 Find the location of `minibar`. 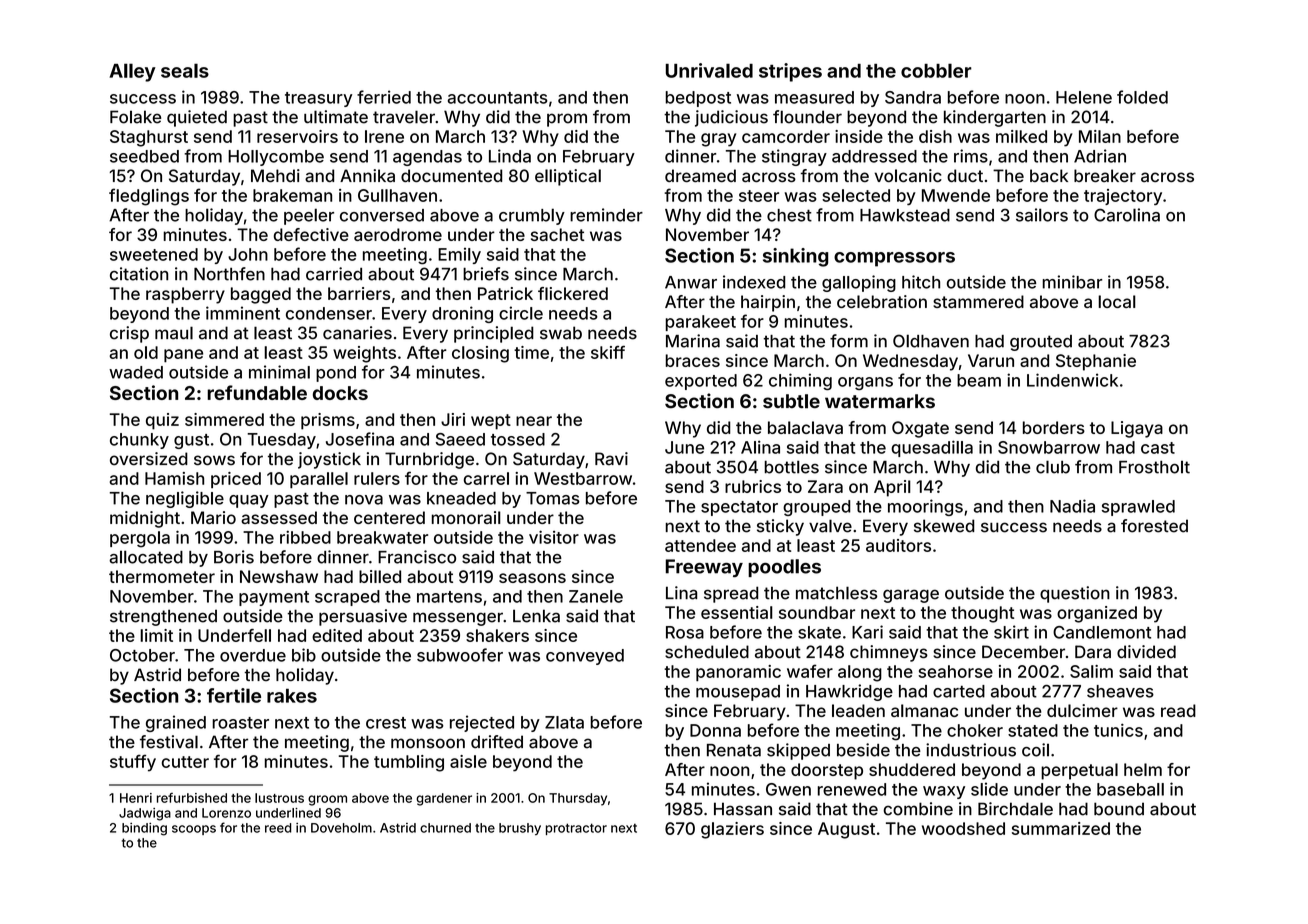

minibar is located at coordinates (1072, 282).
